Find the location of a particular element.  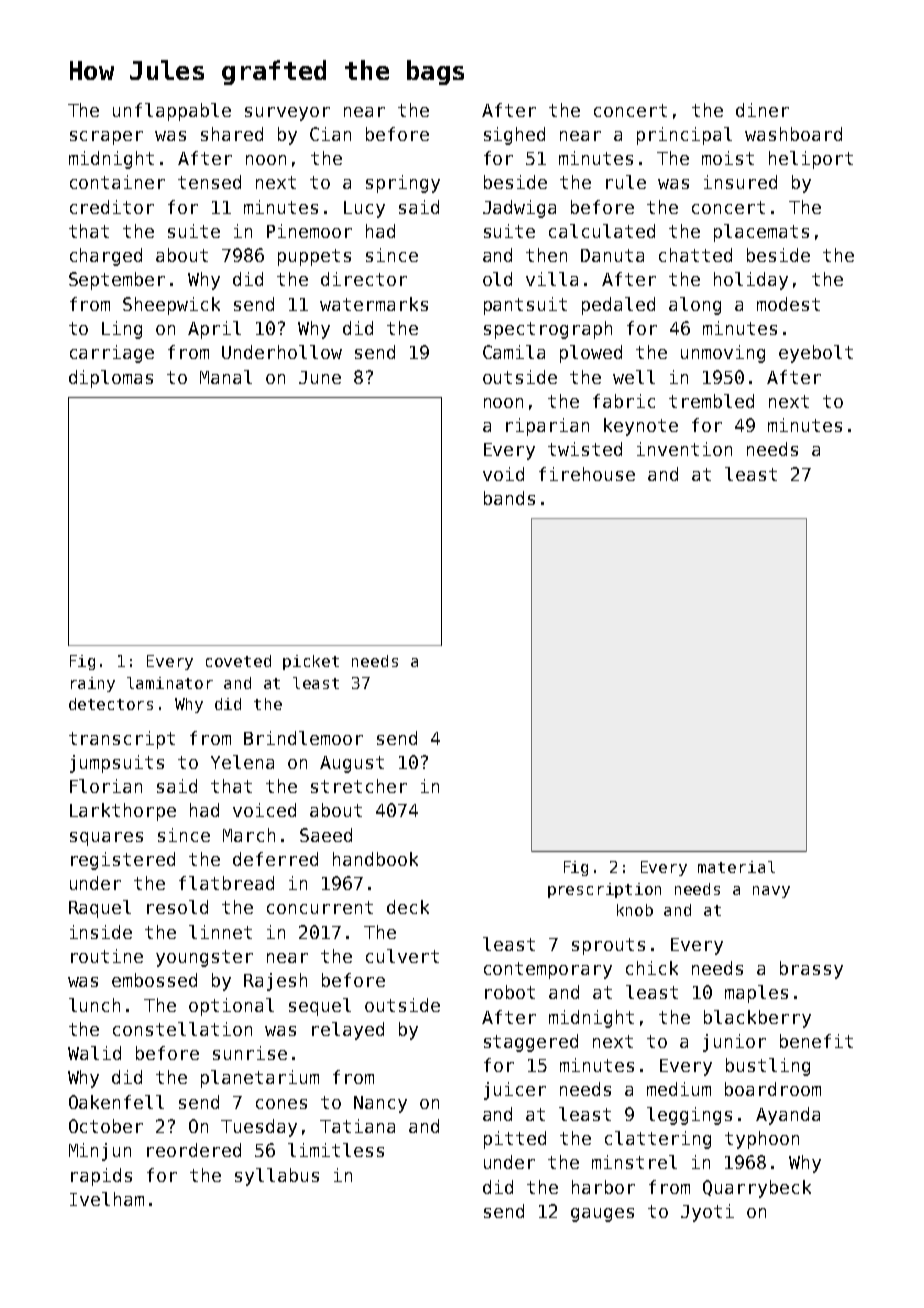

sprouts is located at coordinates (608, 946).
